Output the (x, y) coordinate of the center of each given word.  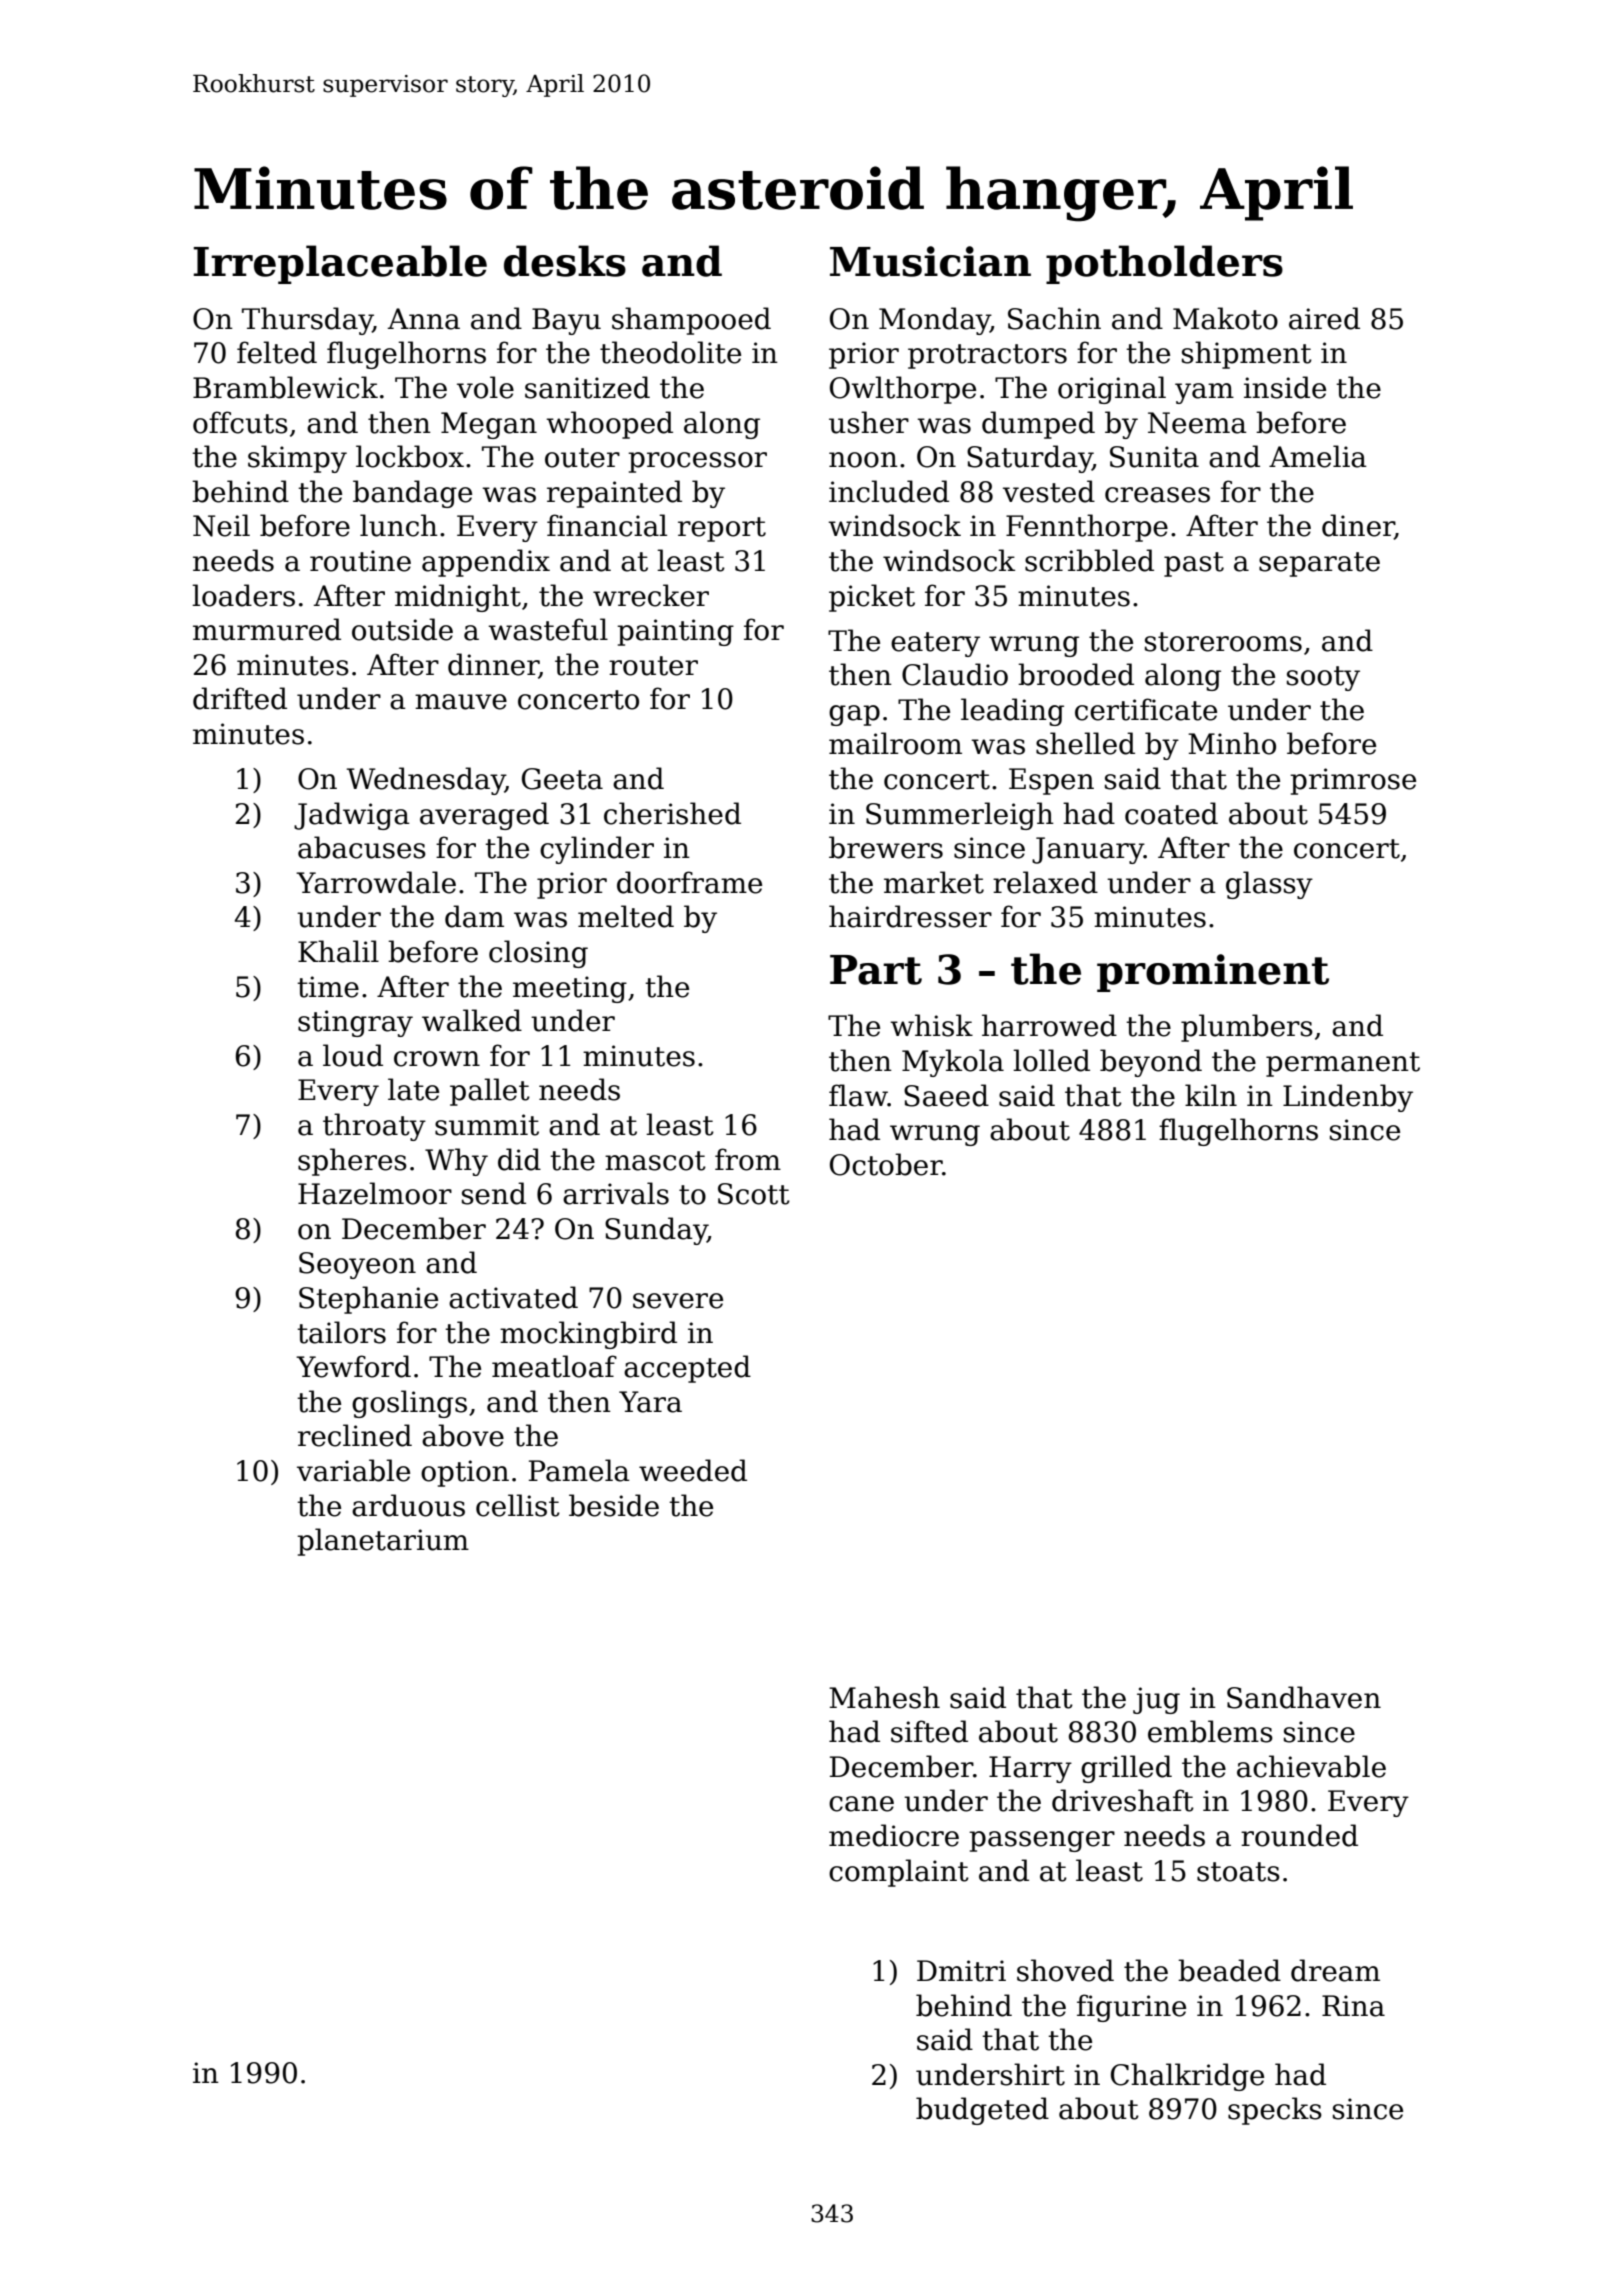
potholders (1164, 264)
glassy (1269, 885)
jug (1156, 1700)
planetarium (383, 1542)
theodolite (670, 352)
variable (353, 1470)
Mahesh (884, 1697)
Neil (221, 525)
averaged (484, 816)
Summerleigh (960, 816)
